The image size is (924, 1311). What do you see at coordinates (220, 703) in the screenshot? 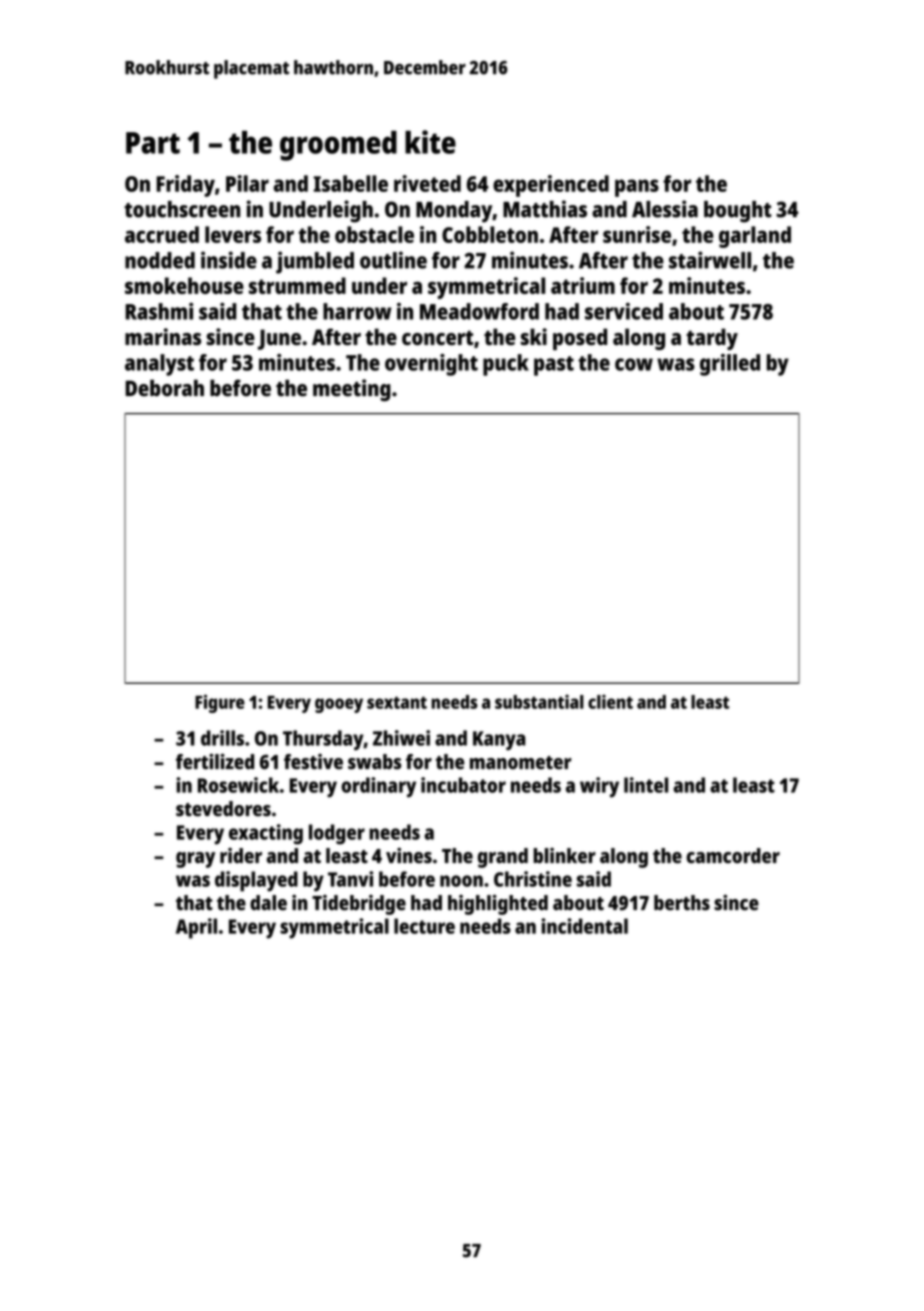
I see `Figure` at bounding box center [220, 703].
